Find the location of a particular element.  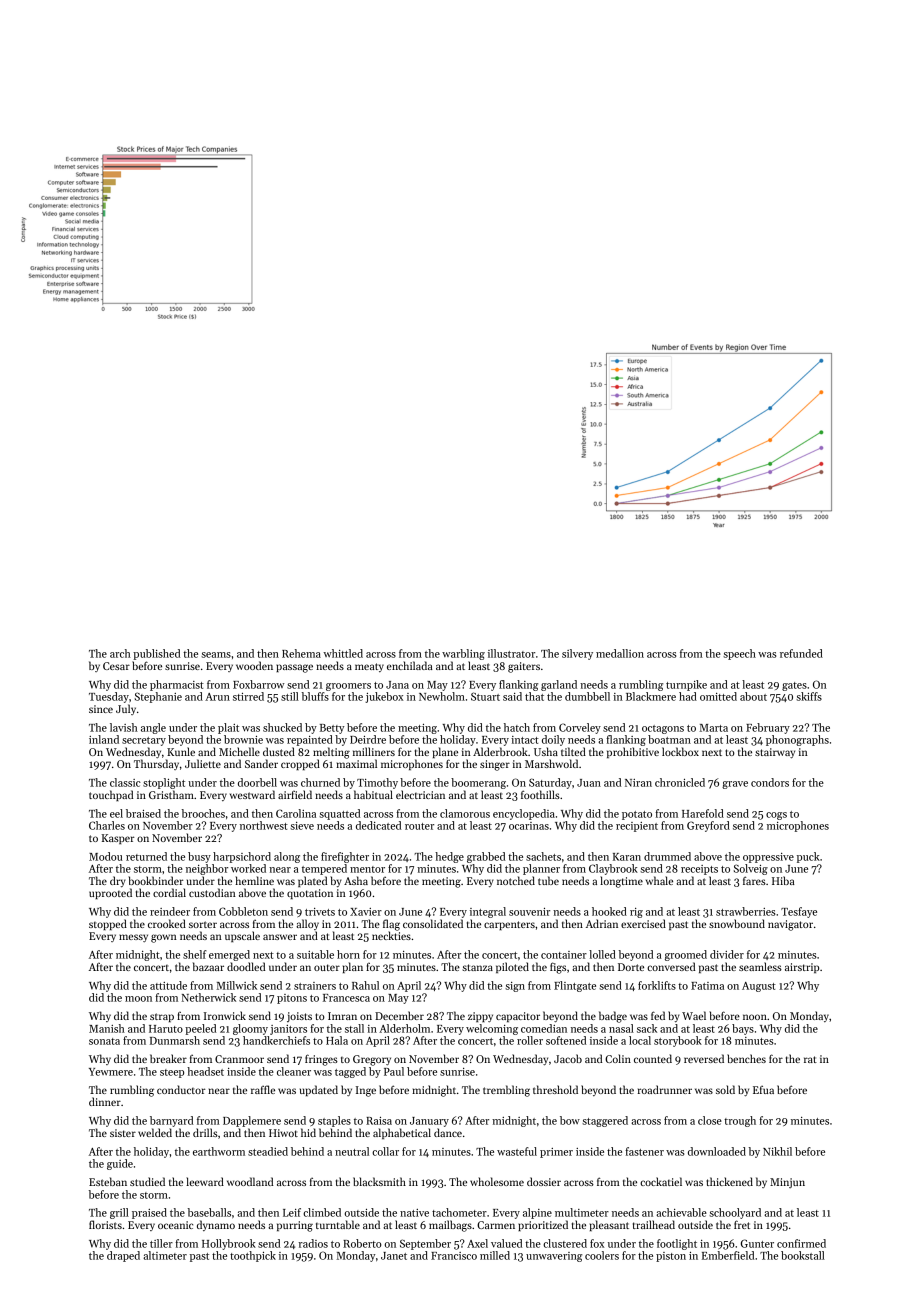

Hollybrook is located at coordinates (229, 1244).
